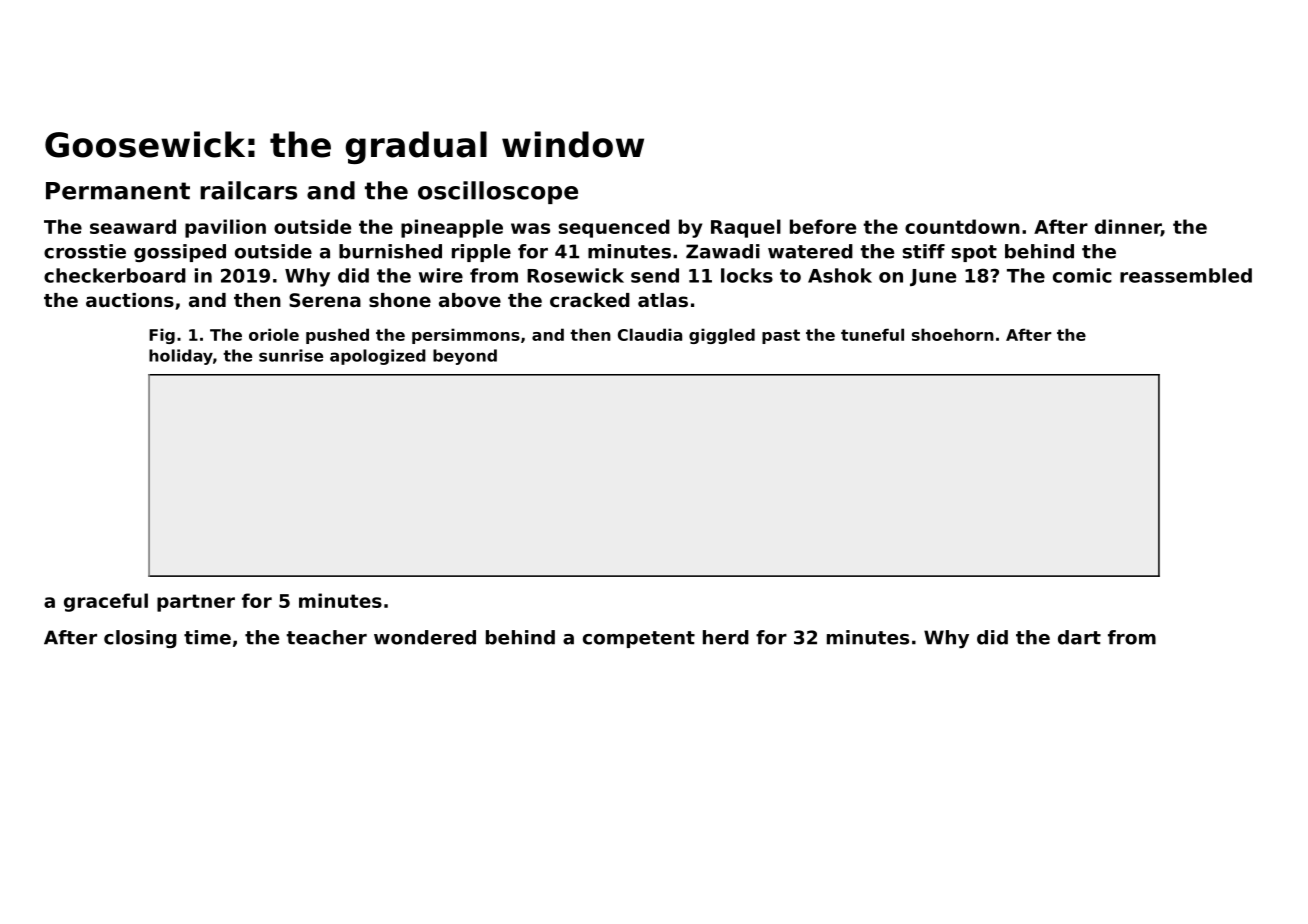 Image resolution: width=1308 pixels, height=924 pixels. I want to click on holiday, so click(181, 357).
